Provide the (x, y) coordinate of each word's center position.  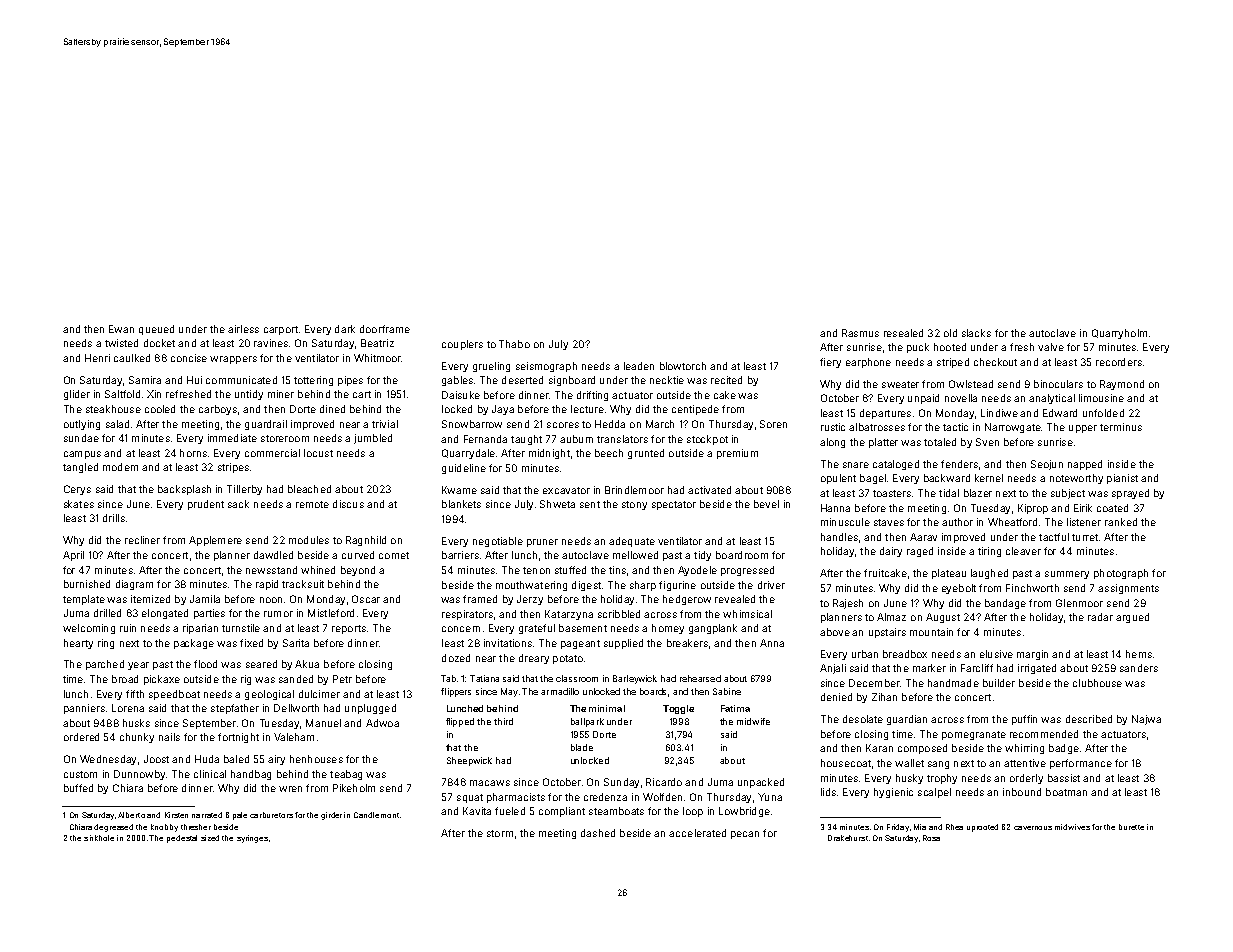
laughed (989, 574)
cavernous (1033, 828)
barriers (460, 555)
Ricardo (664, 782)
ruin (128, 628)
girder (331, 816)
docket (159, 343)
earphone (868, 363)
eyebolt (959, 589)
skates (79, 504)
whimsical (747, 614)
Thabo (514, 344)
